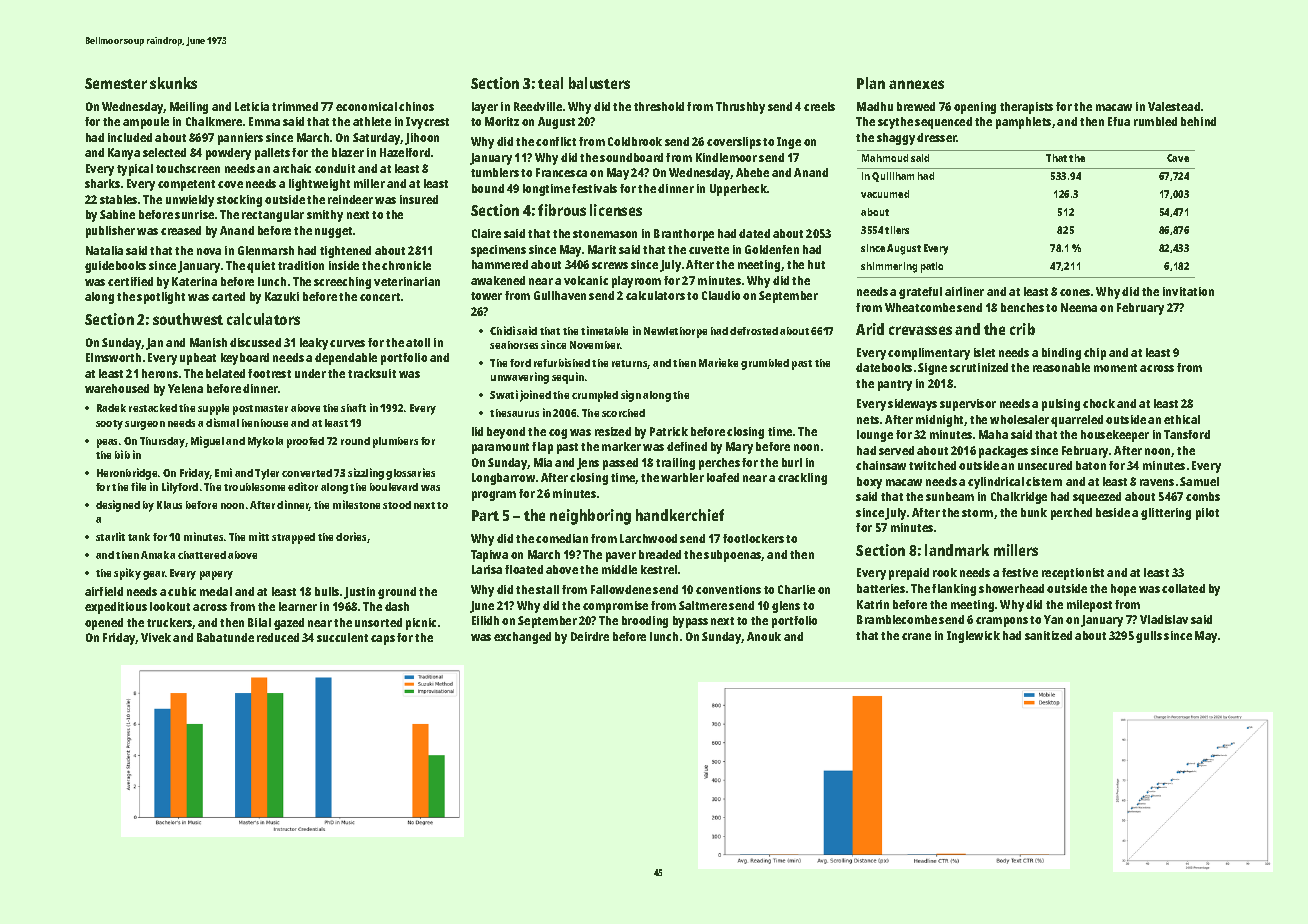 The image size is (1308, 924). I want to click on Elmsworth, so click(113, 357).
